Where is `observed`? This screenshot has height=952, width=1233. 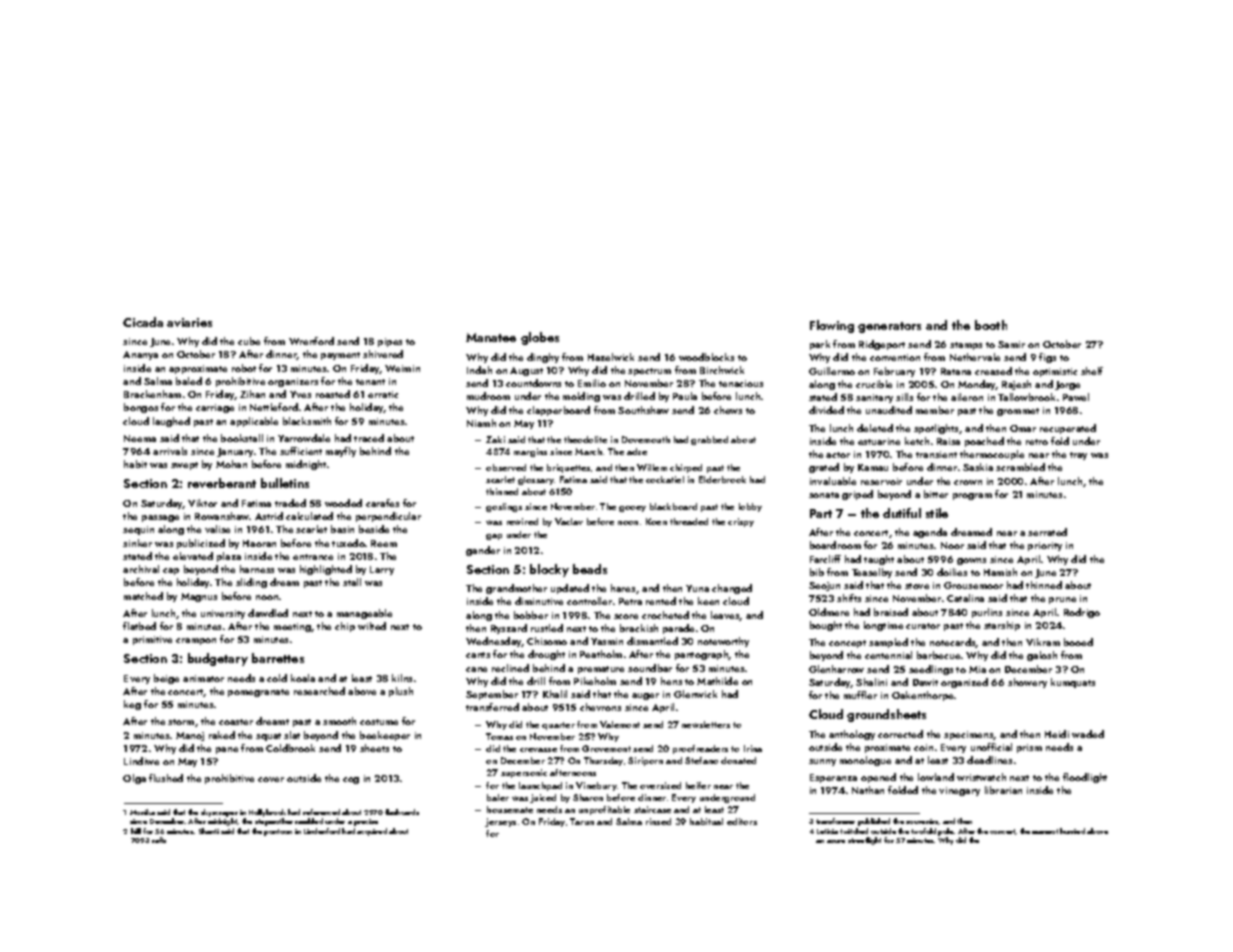
observed is located at coordinates (506, 467).
